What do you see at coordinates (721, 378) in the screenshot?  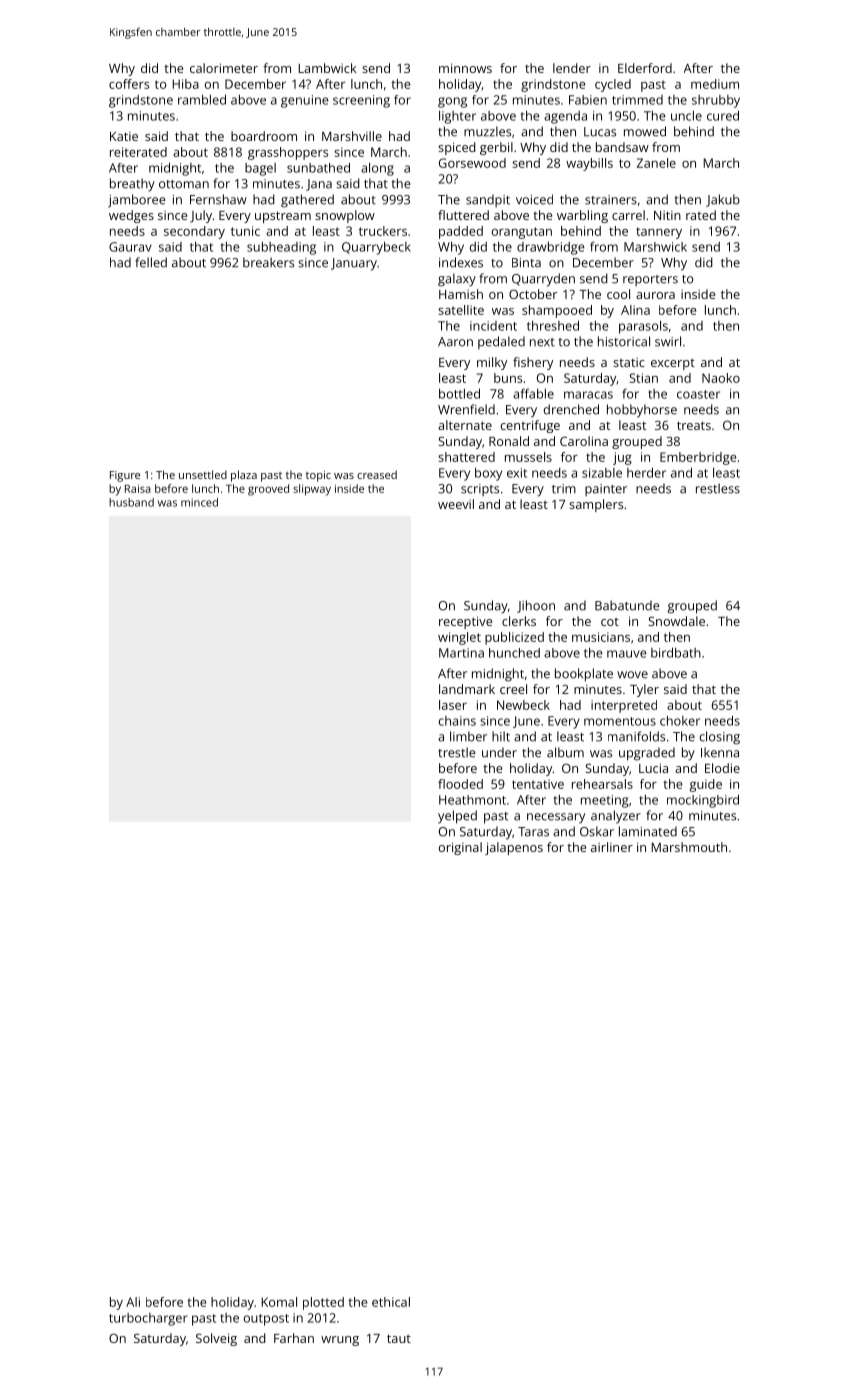 I see `Naoko` at bounding box center [721, 378].
